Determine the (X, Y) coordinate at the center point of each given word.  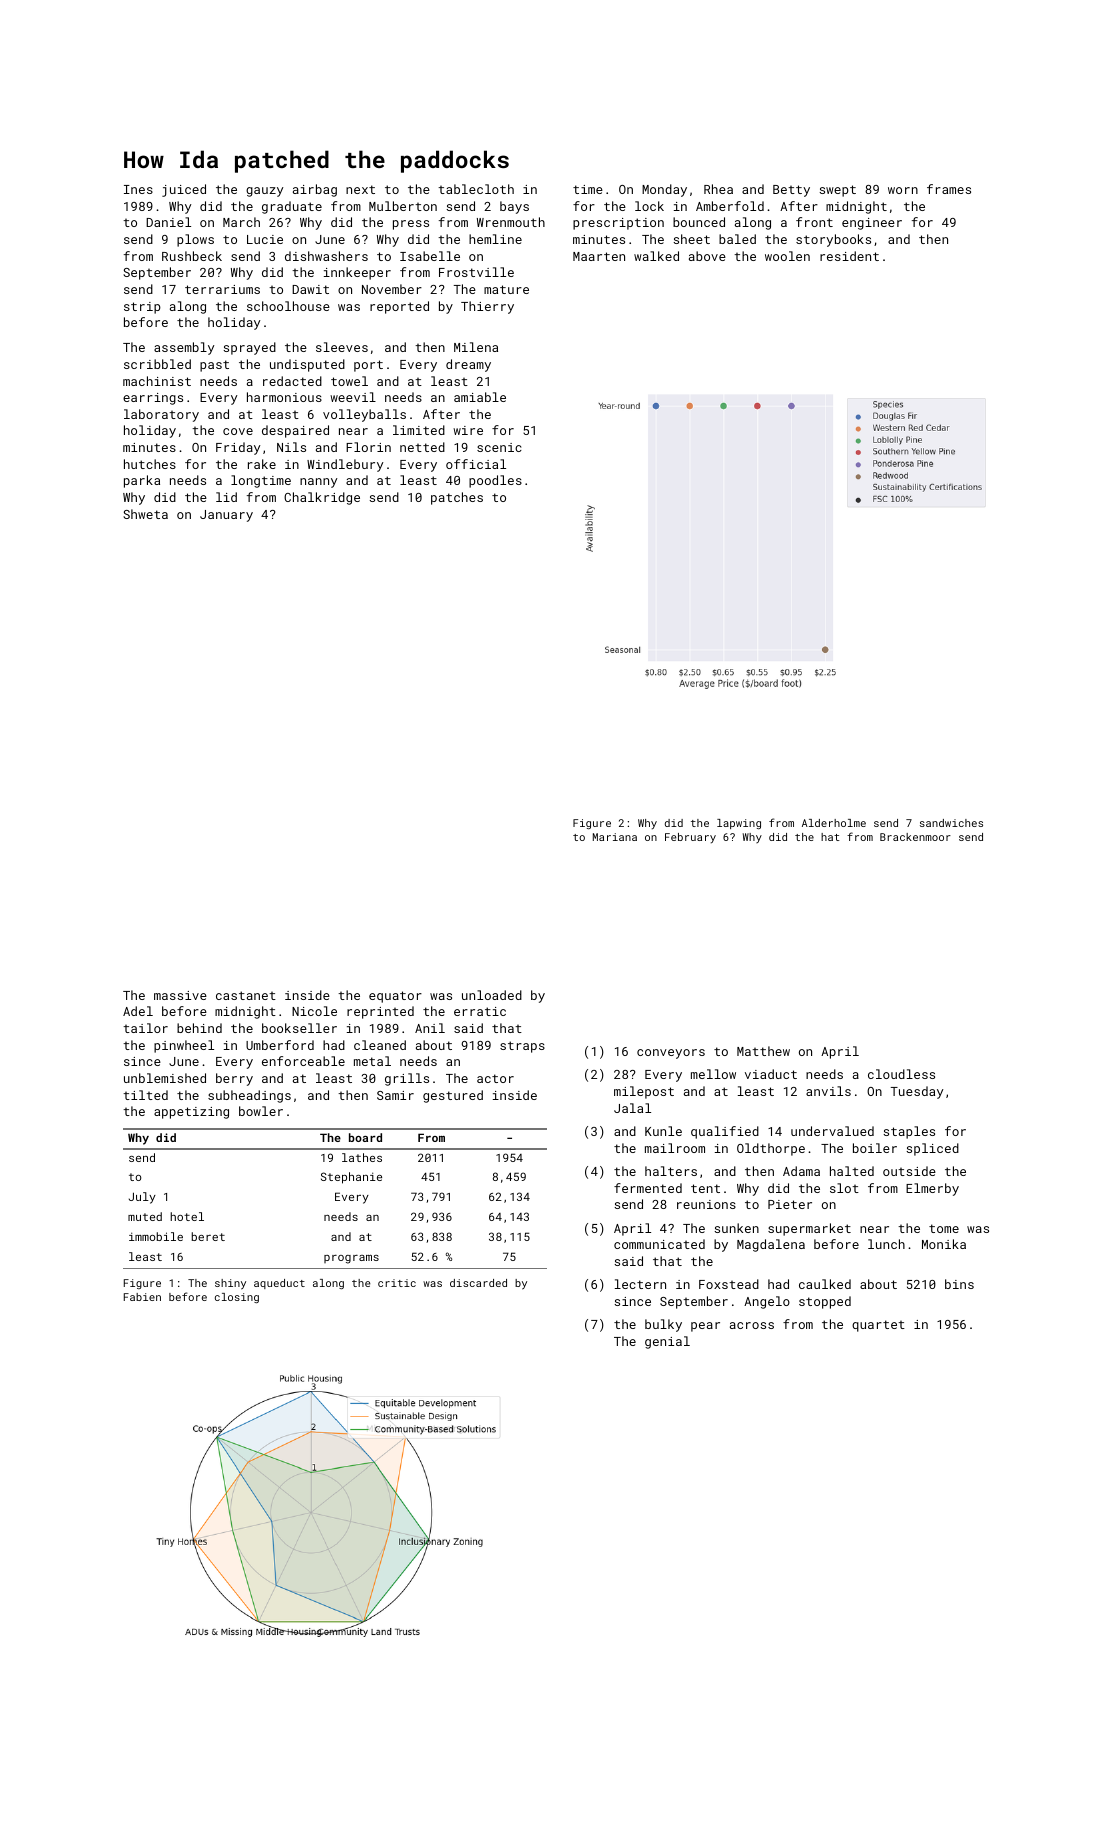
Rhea (718, 189)
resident (849, 256)
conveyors (671, 1054)
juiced (184, 190)
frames (949, 189)
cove (238, 431)
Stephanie (351, 1178)
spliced (932, 1149)
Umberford (280, 1045)
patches (457, 498)
